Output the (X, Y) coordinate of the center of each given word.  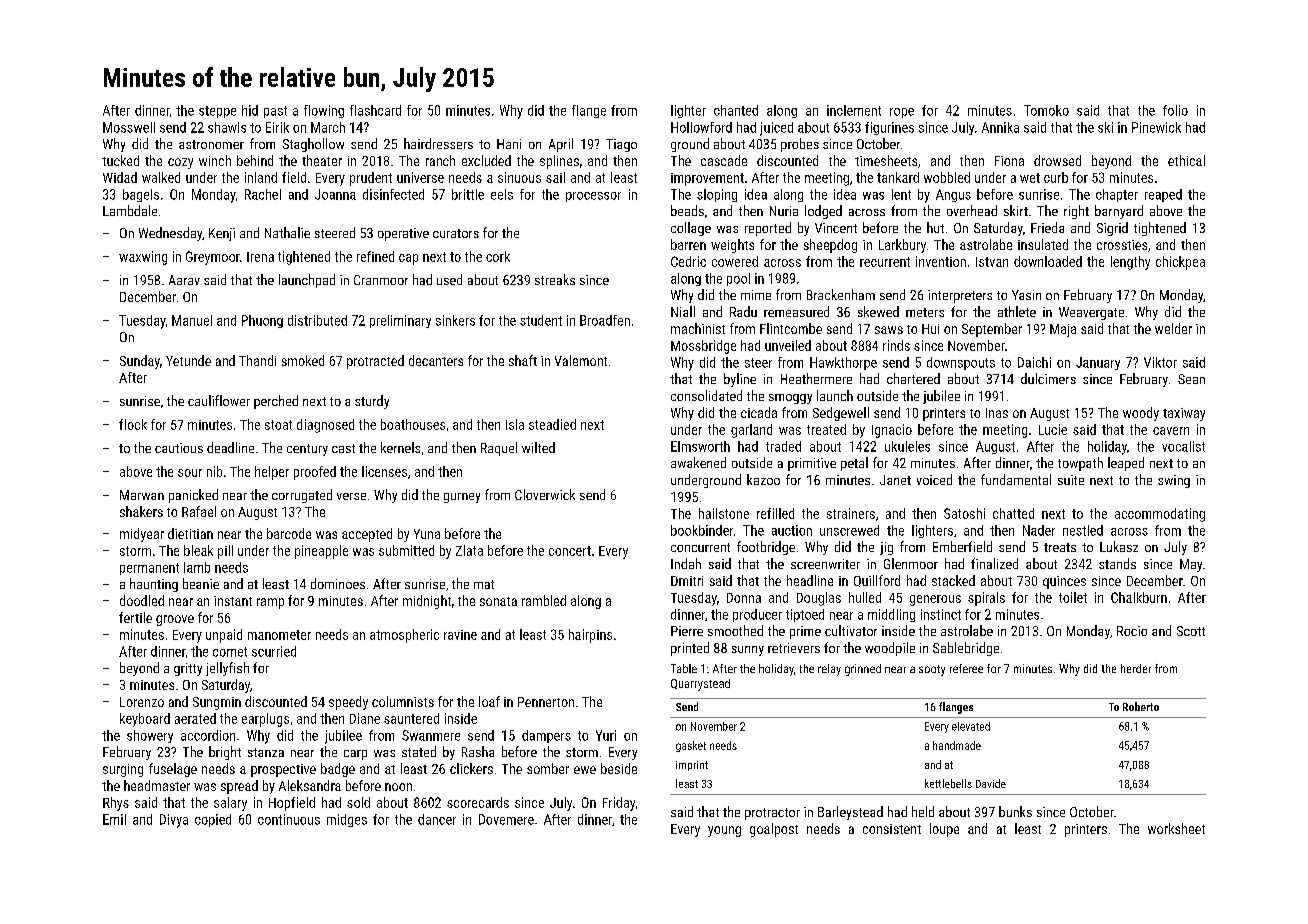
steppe (217, 112)
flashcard (375, 110)
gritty (188, 669)
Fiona (1009, 161)
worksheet (1176, 828)
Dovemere (506, 819)
